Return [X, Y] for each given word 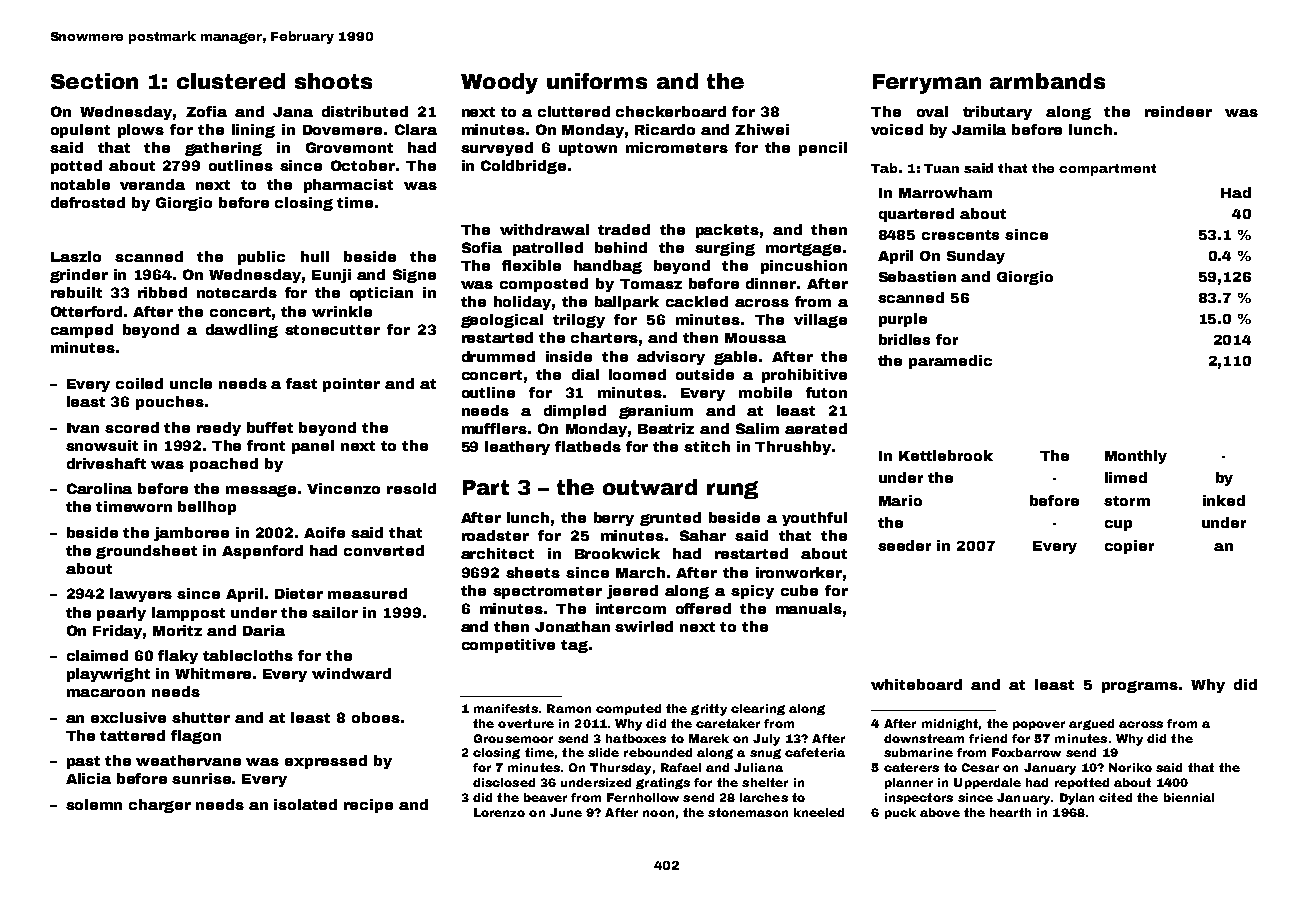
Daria [264, 630]
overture [526, 723]
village [820, 321]
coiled [139, 383]
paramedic [950, 362]
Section [94, 81]
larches [764, 797]
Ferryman [927, 84]
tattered [132, 735]
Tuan [941, 168]
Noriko [1130, 767]
